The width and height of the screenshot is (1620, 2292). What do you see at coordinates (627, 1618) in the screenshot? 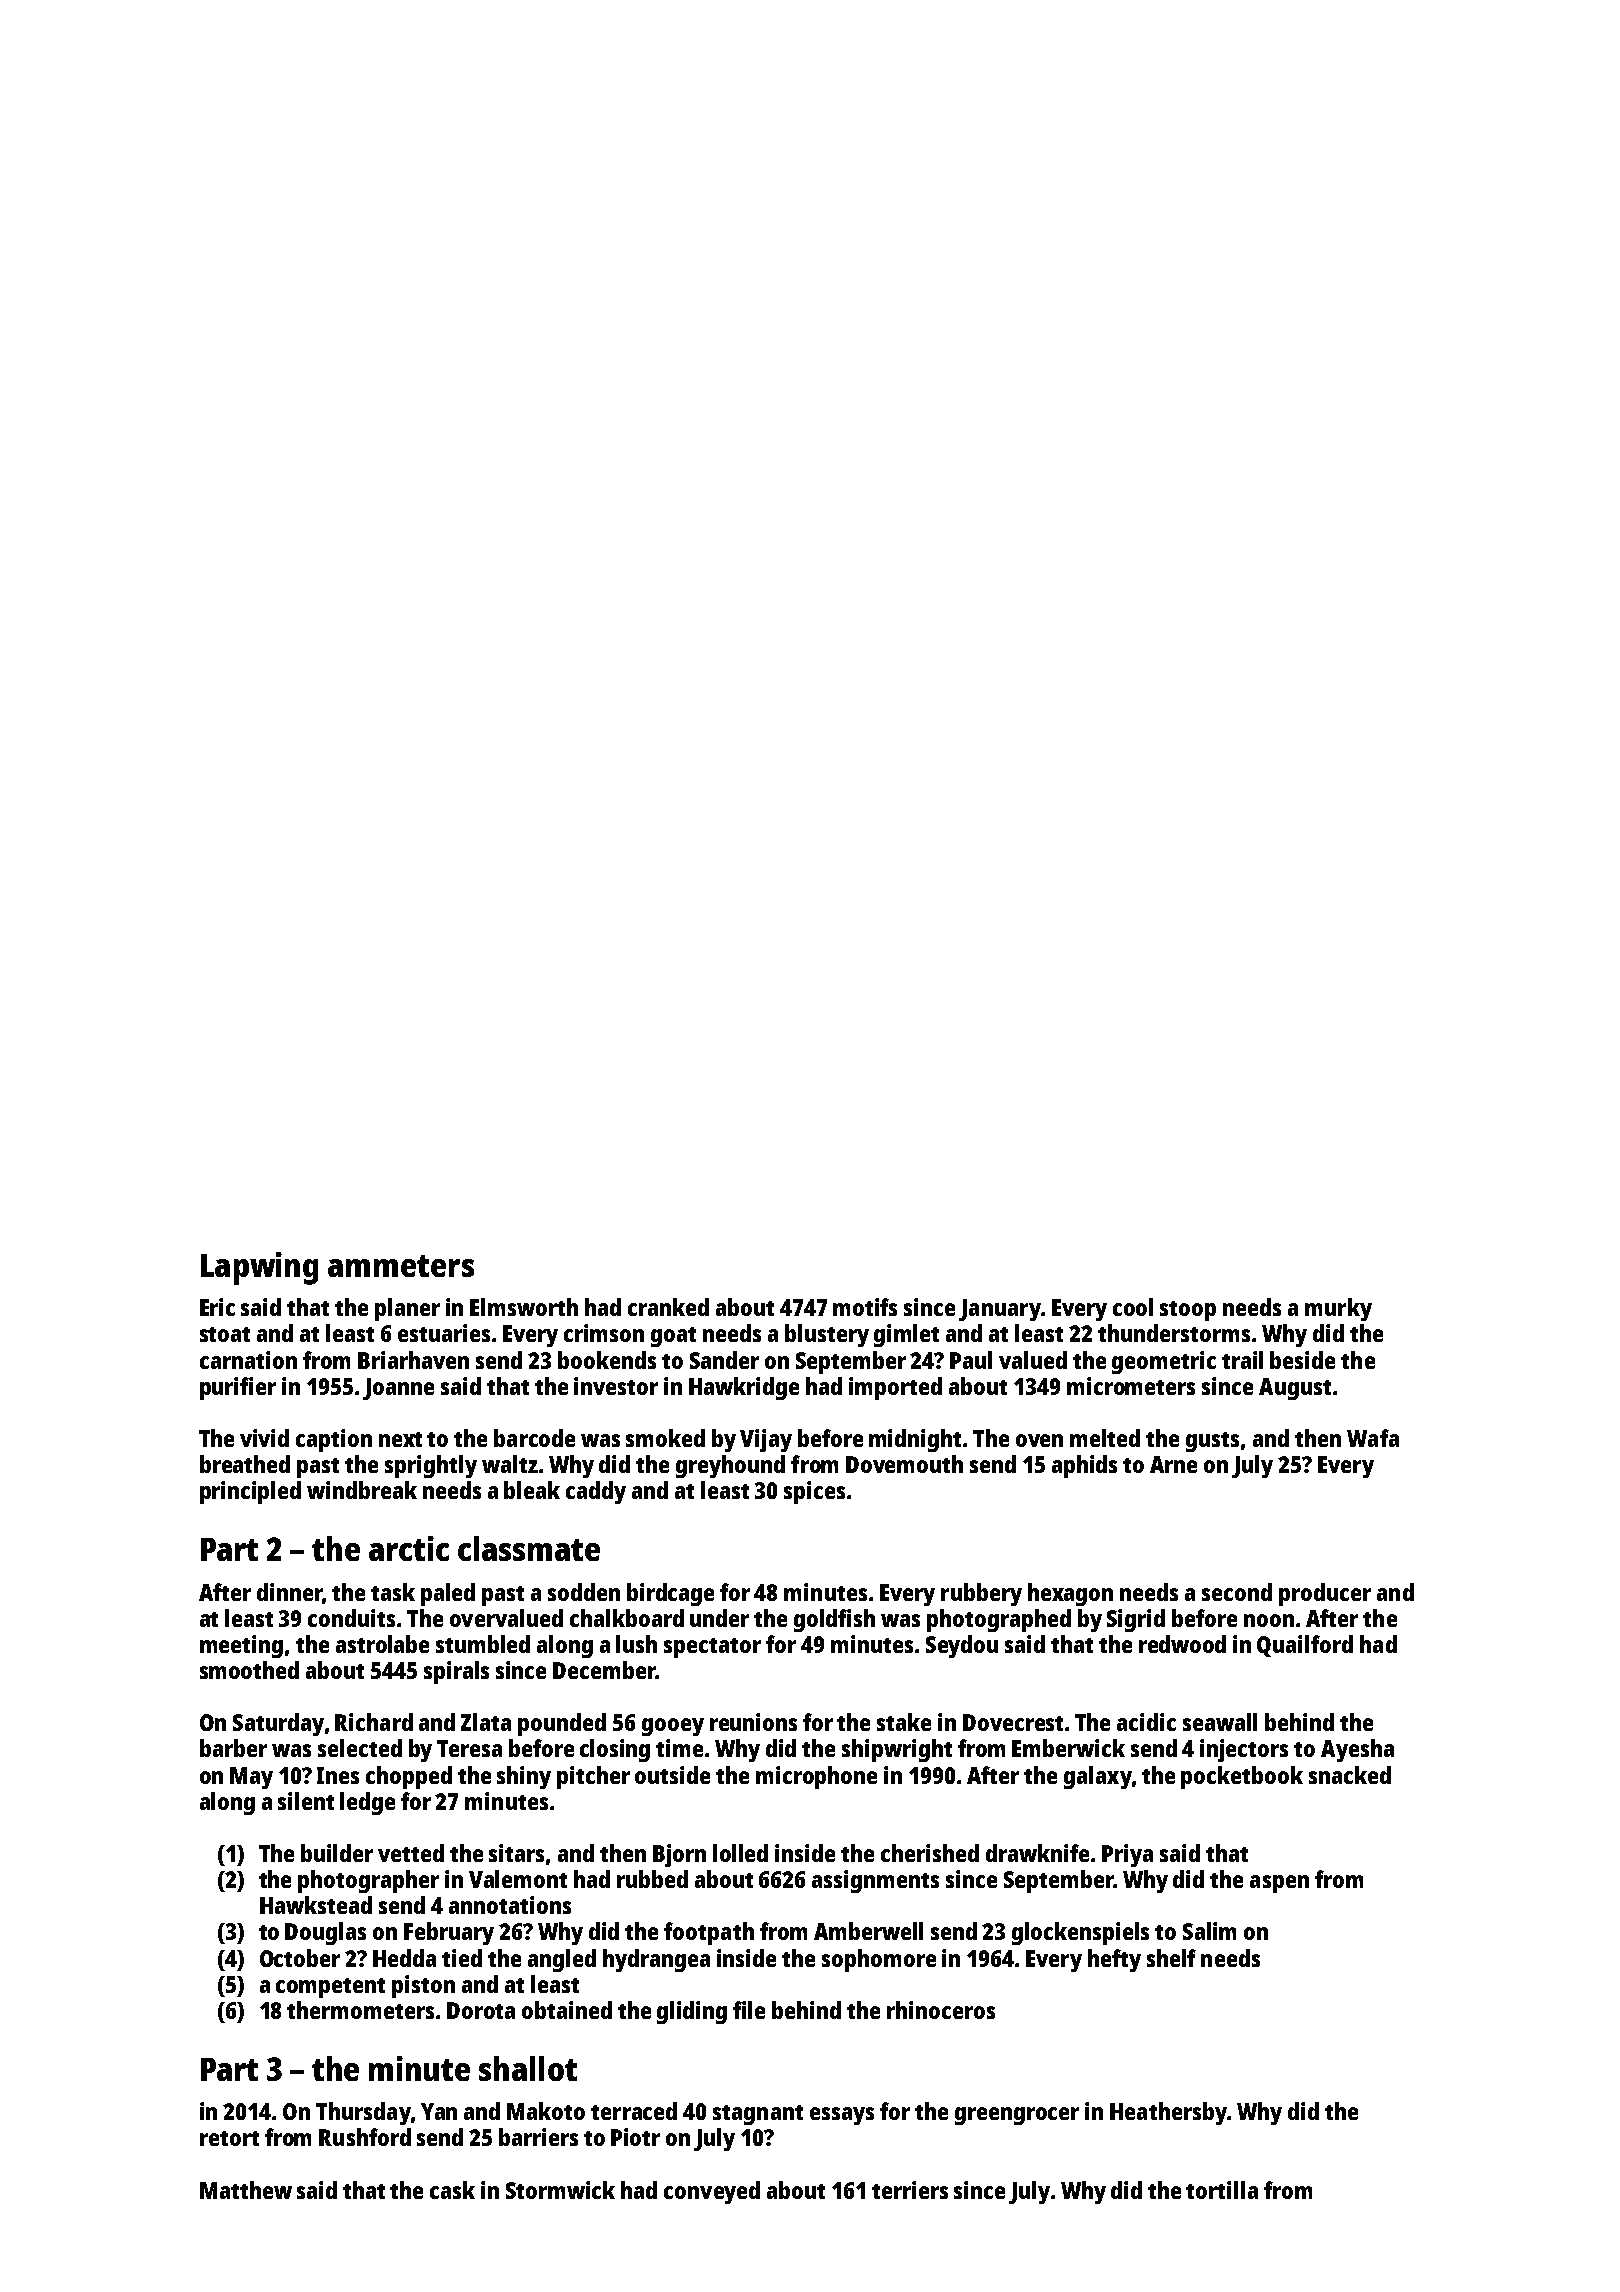
I see `chalkboard` at bounding box center [627, 1618].
